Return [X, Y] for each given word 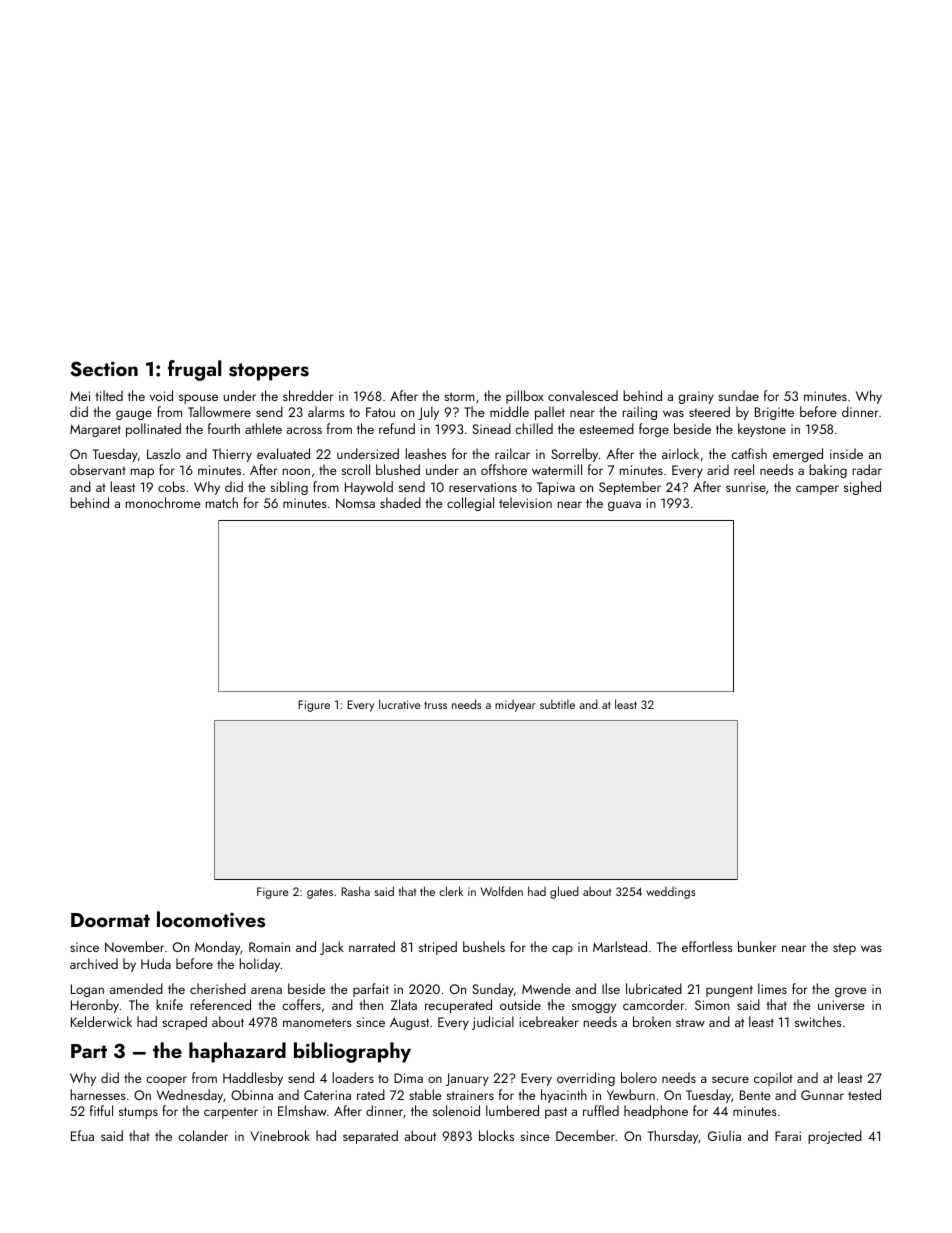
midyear [515, 705]
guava [624, 506]
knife [169, 1004]
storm [459, 396]
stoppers [269, 372]
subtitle [557, 704]
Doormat [110, 920]
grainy [696, 397]
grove [850, 992]
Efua [82, 1135]
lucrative [399, 704]
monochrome [163, 502]
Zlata [404, 1004]
